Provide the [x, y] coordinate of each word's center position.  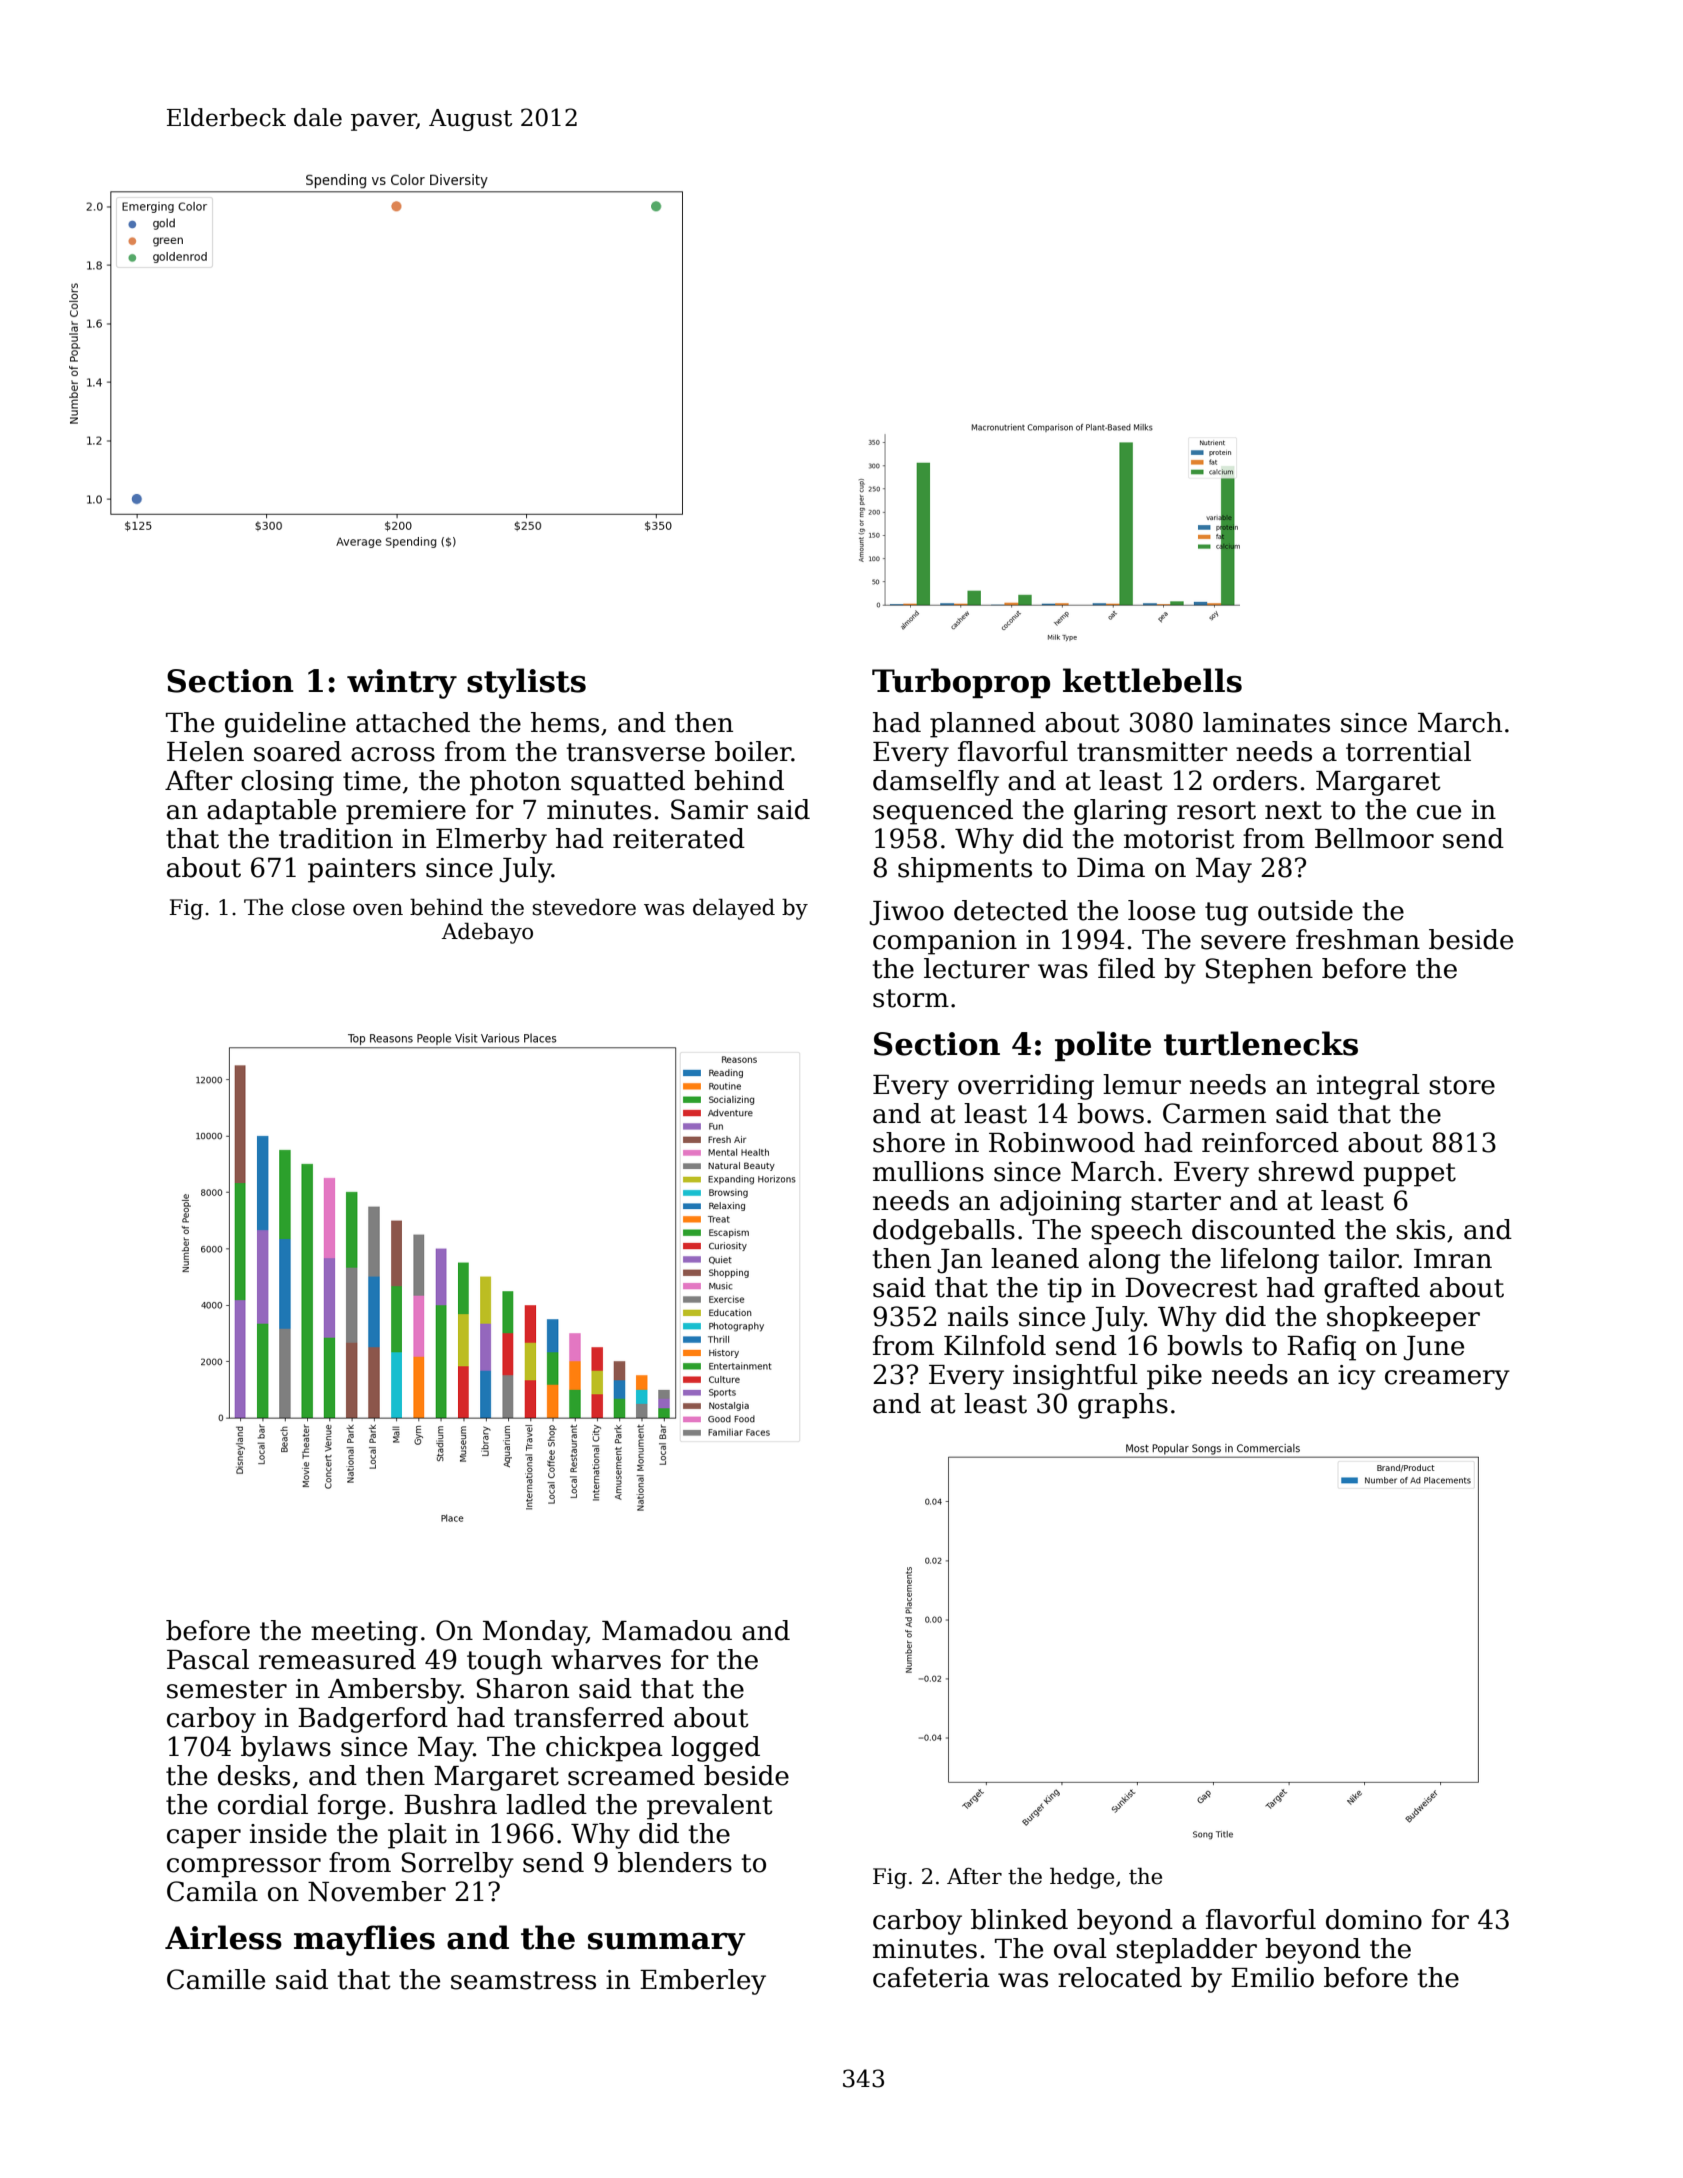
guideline [285, 725]
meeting [364, 1633]
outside [1305, 910]
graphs [1123, 1406]
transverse [636, 752]
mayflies [364, 1940]
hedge [1082, 1878]
